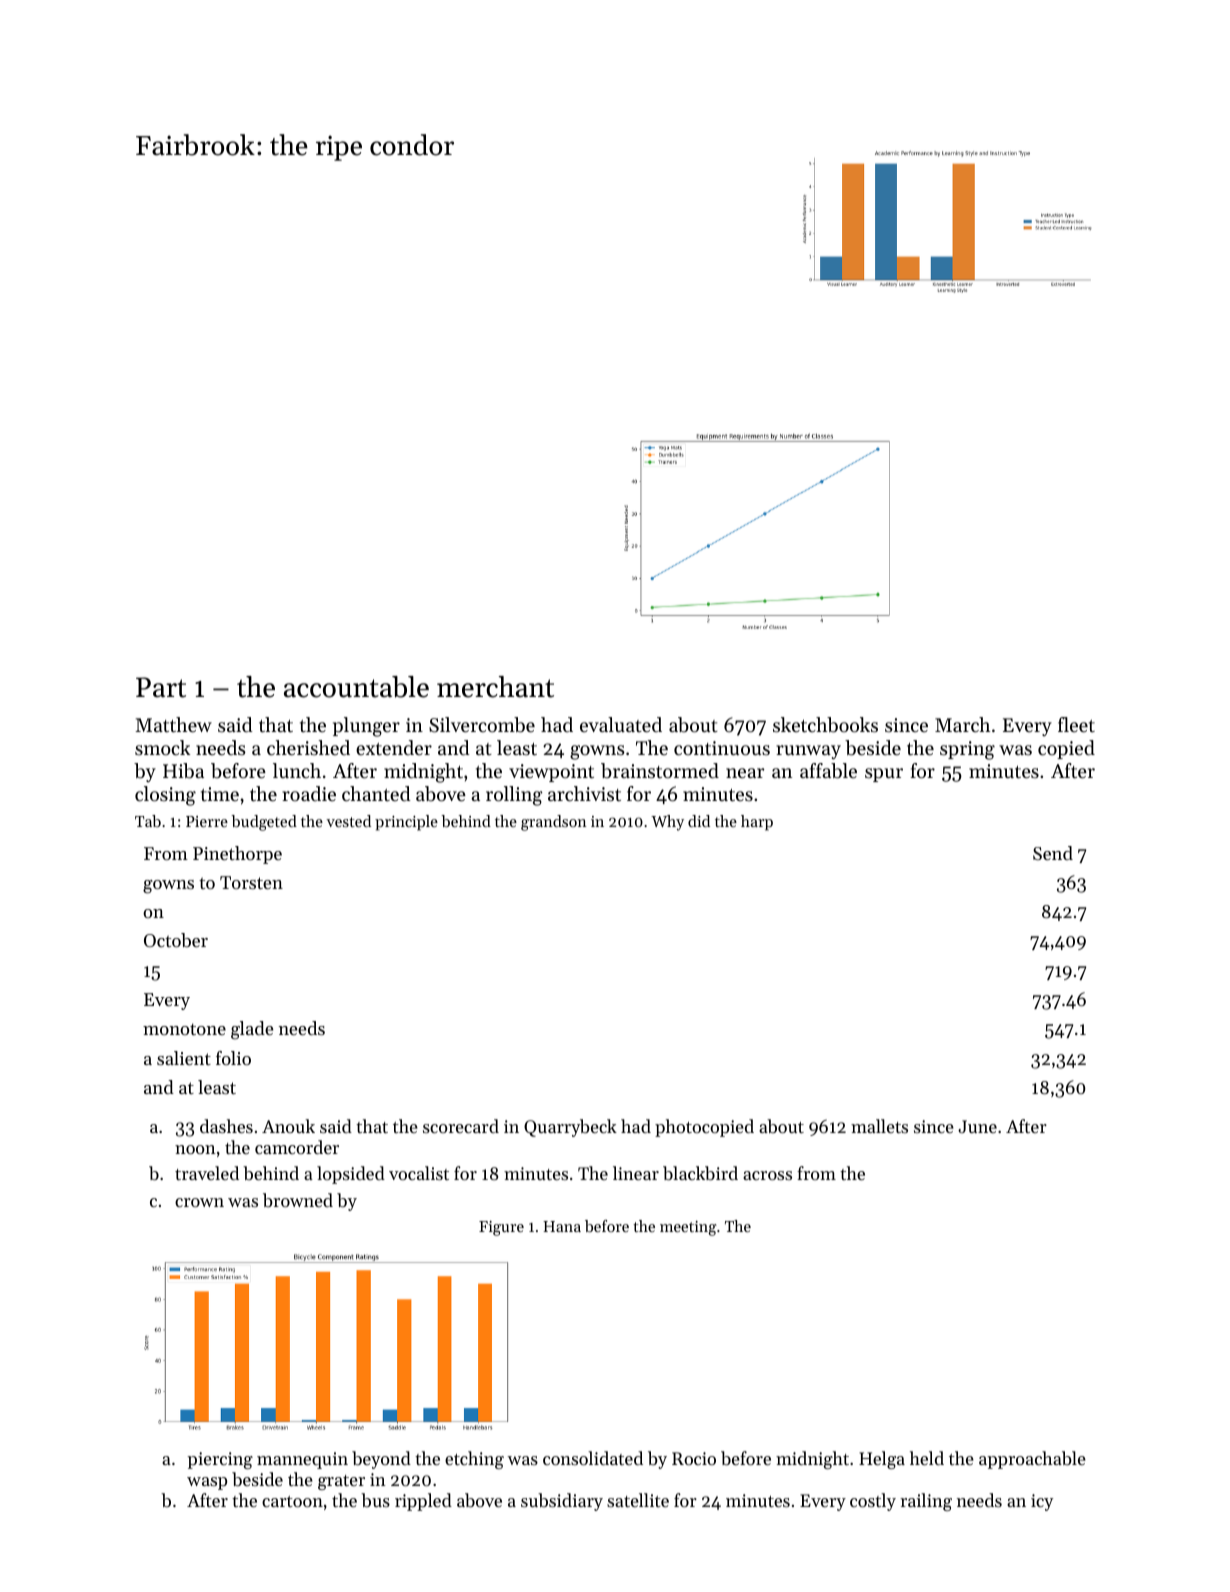 The width and height of the screenshot is (1230, 1592). What do you see at coordinates (161, 687) in the screenshot?
I see `Part` at bounding box center [161, 687].
